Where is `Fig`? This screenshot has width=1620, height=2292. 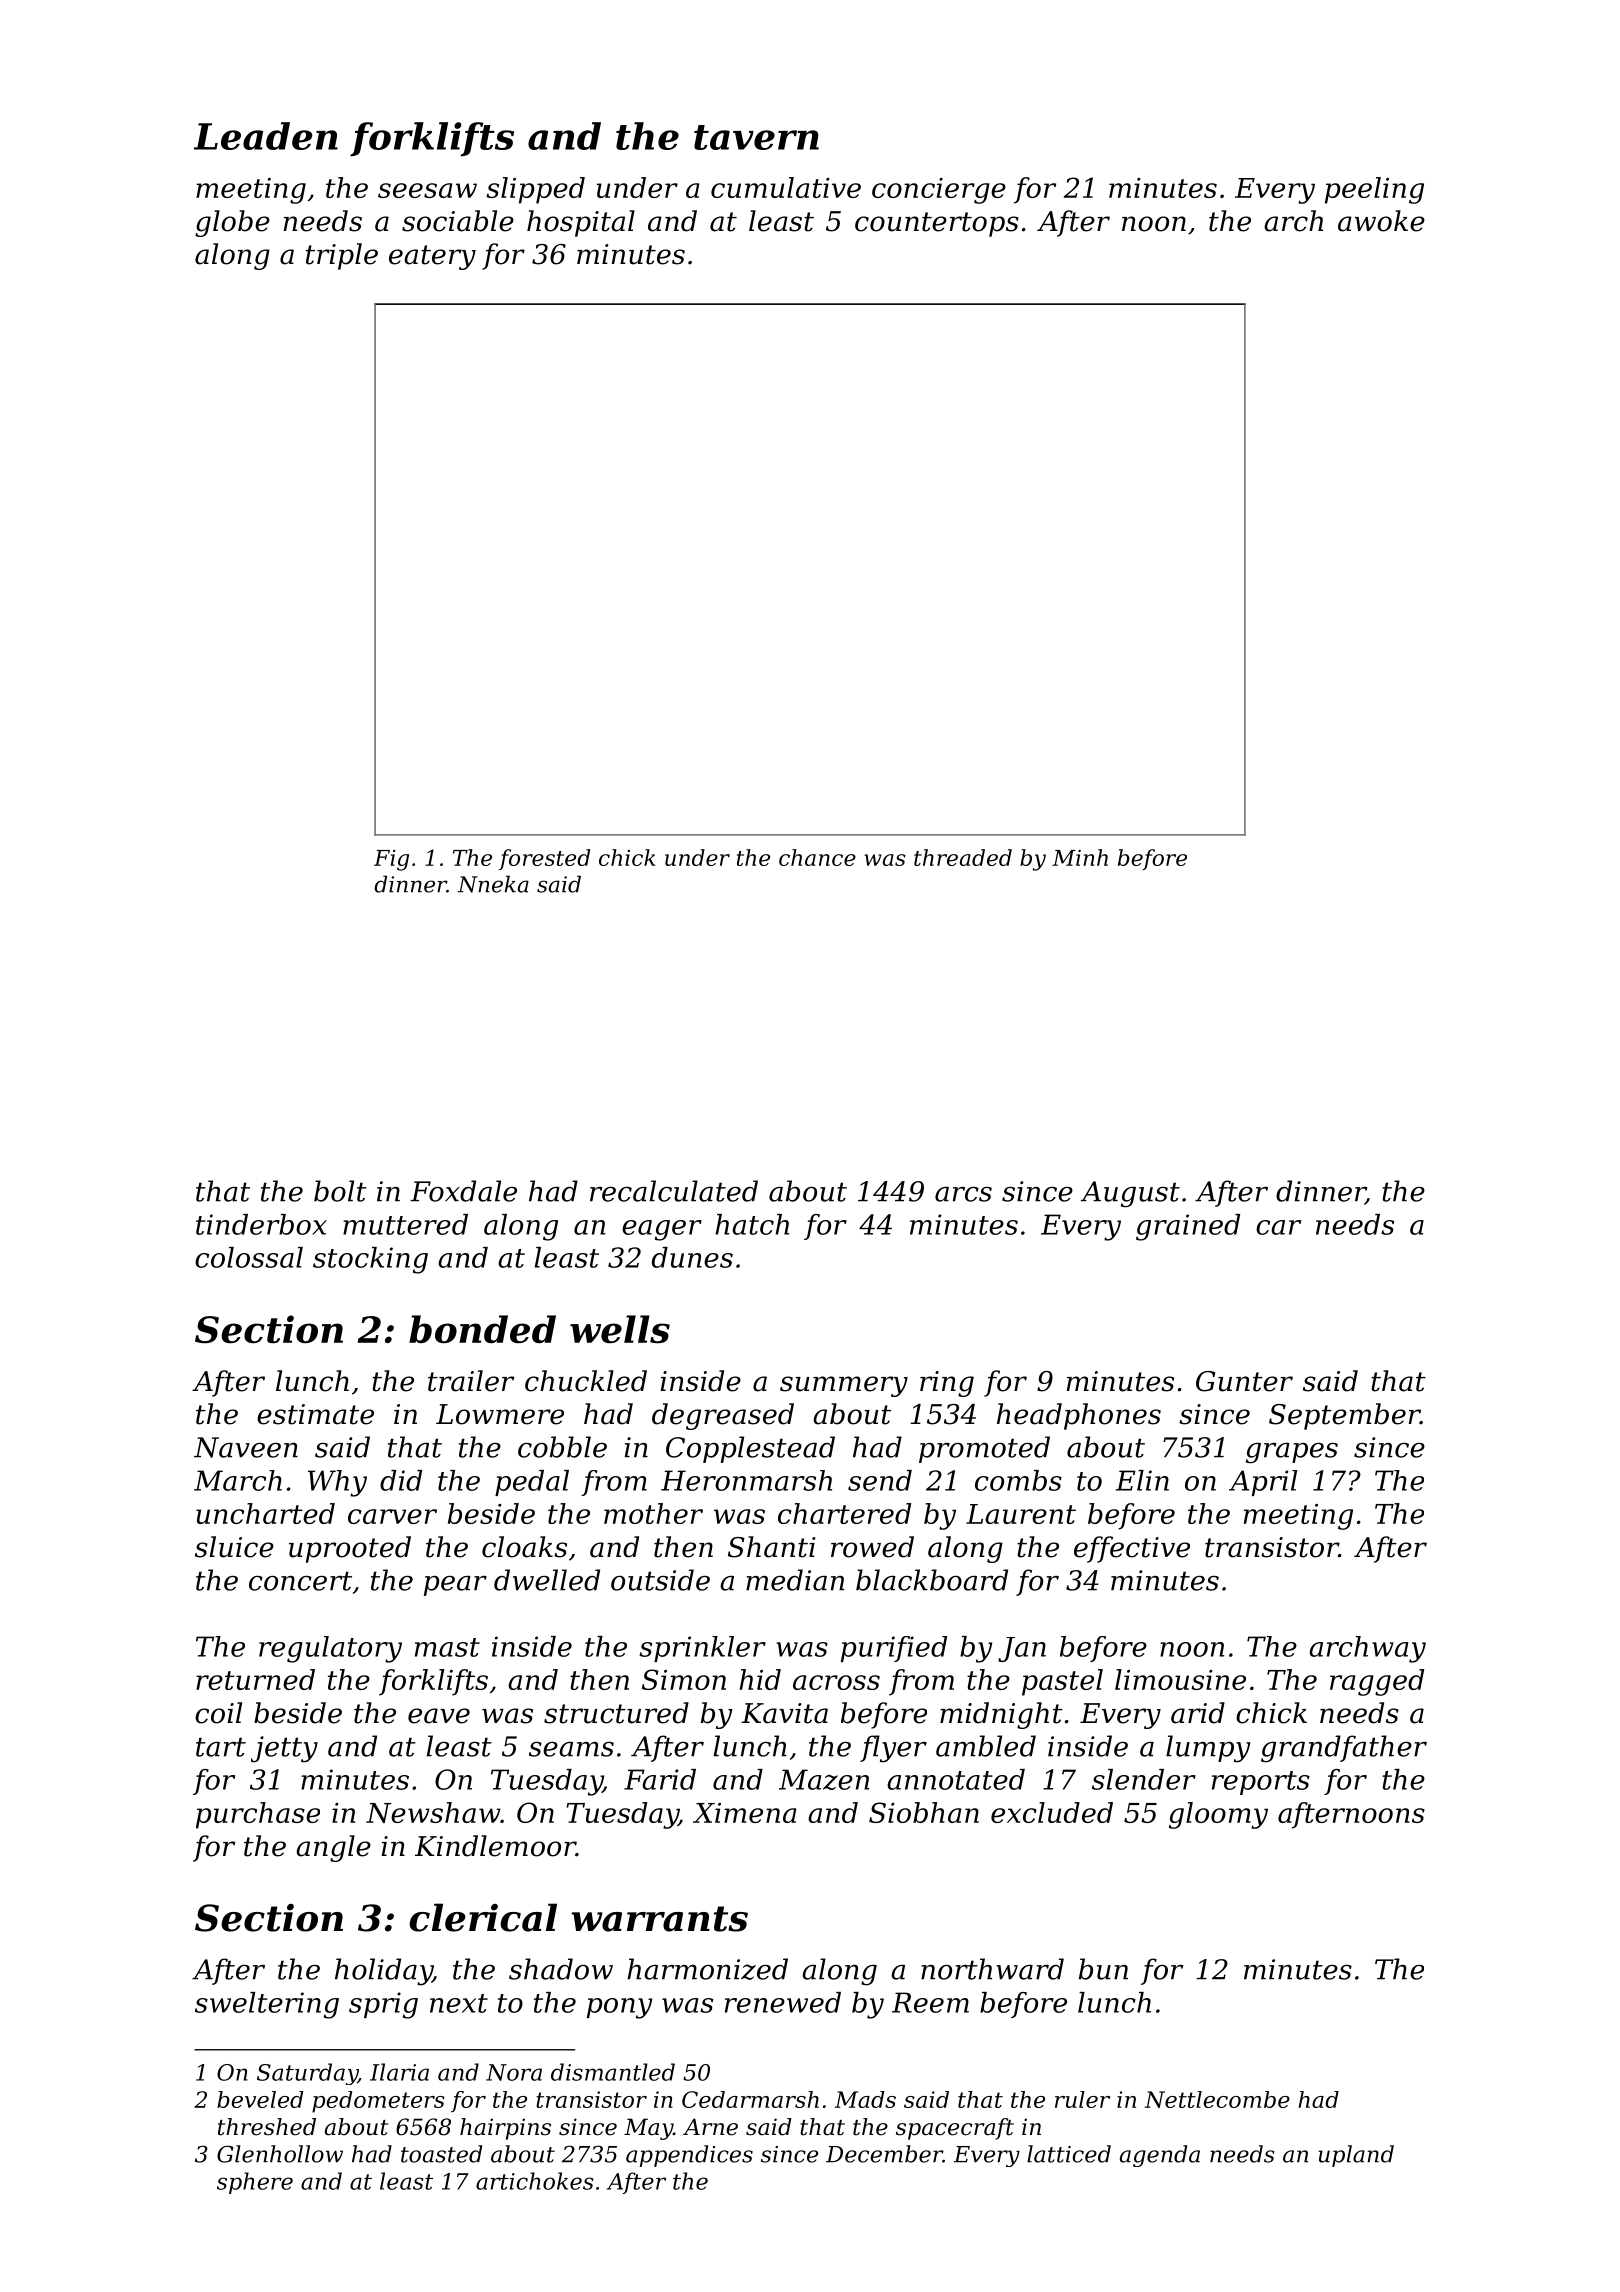
Fig is located at coordinates (391, 860).
